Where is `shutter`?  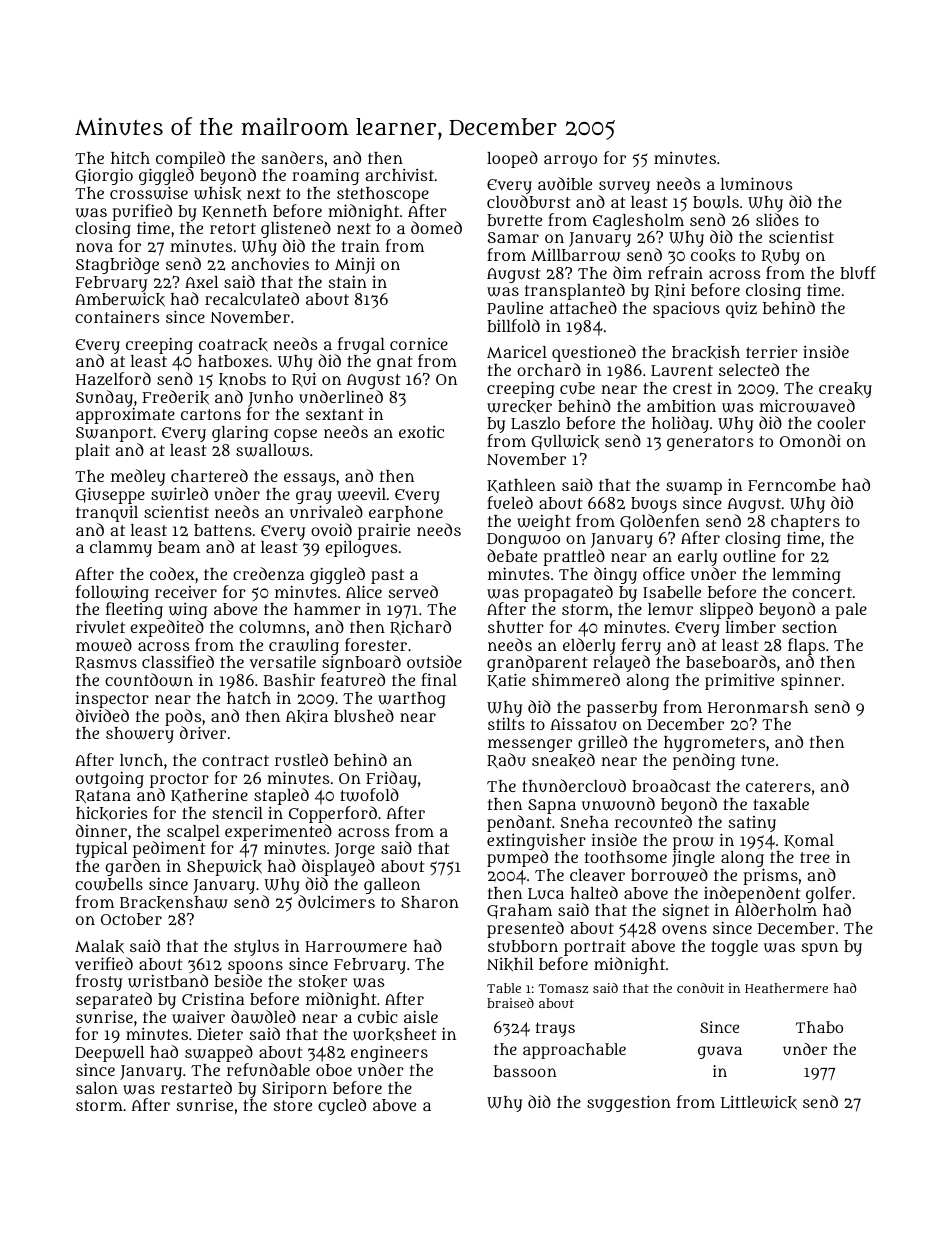 shutter is located at coordinates (516, 627).
